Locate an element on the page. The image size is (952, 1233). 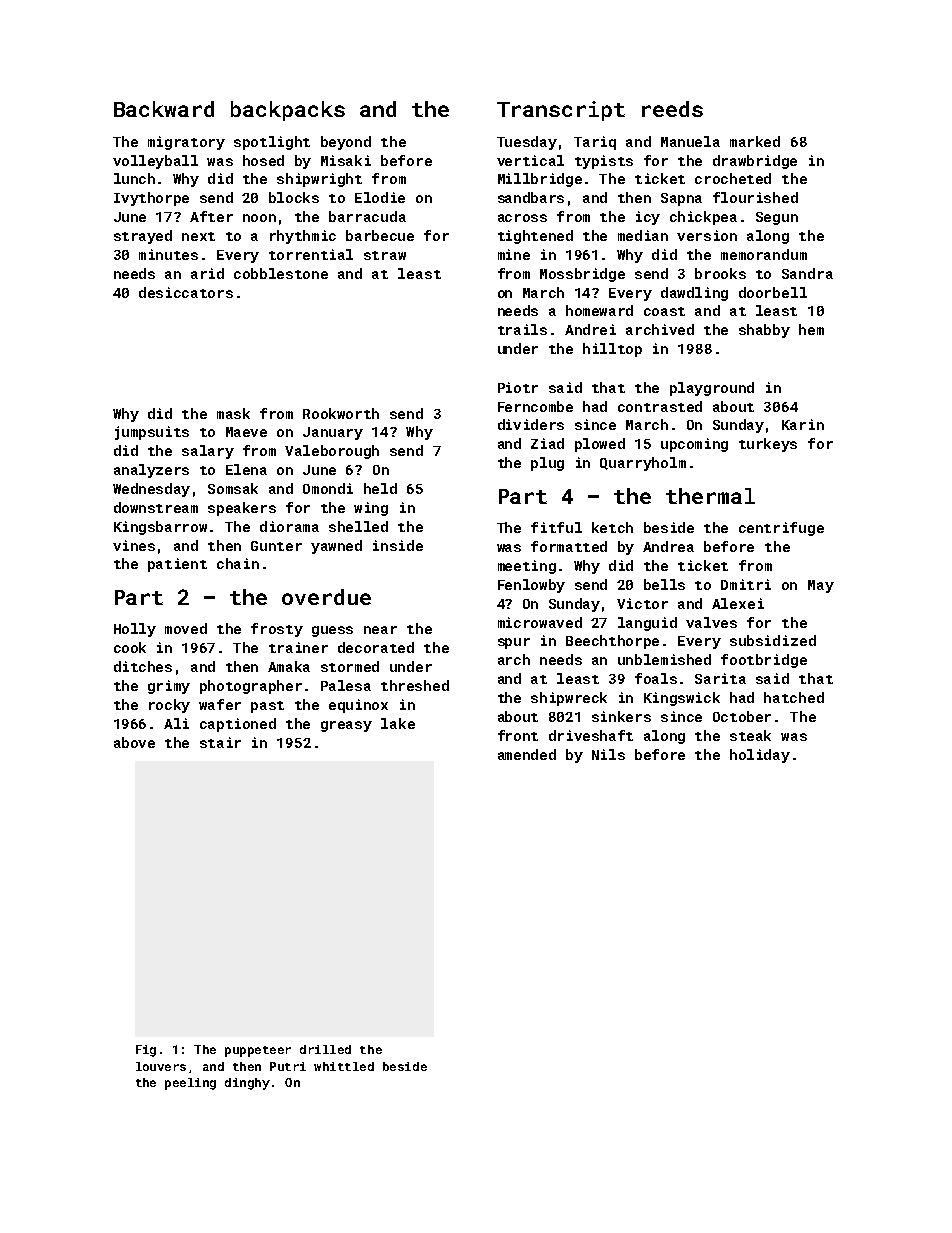
arid is located at coordinates (207, 273).
